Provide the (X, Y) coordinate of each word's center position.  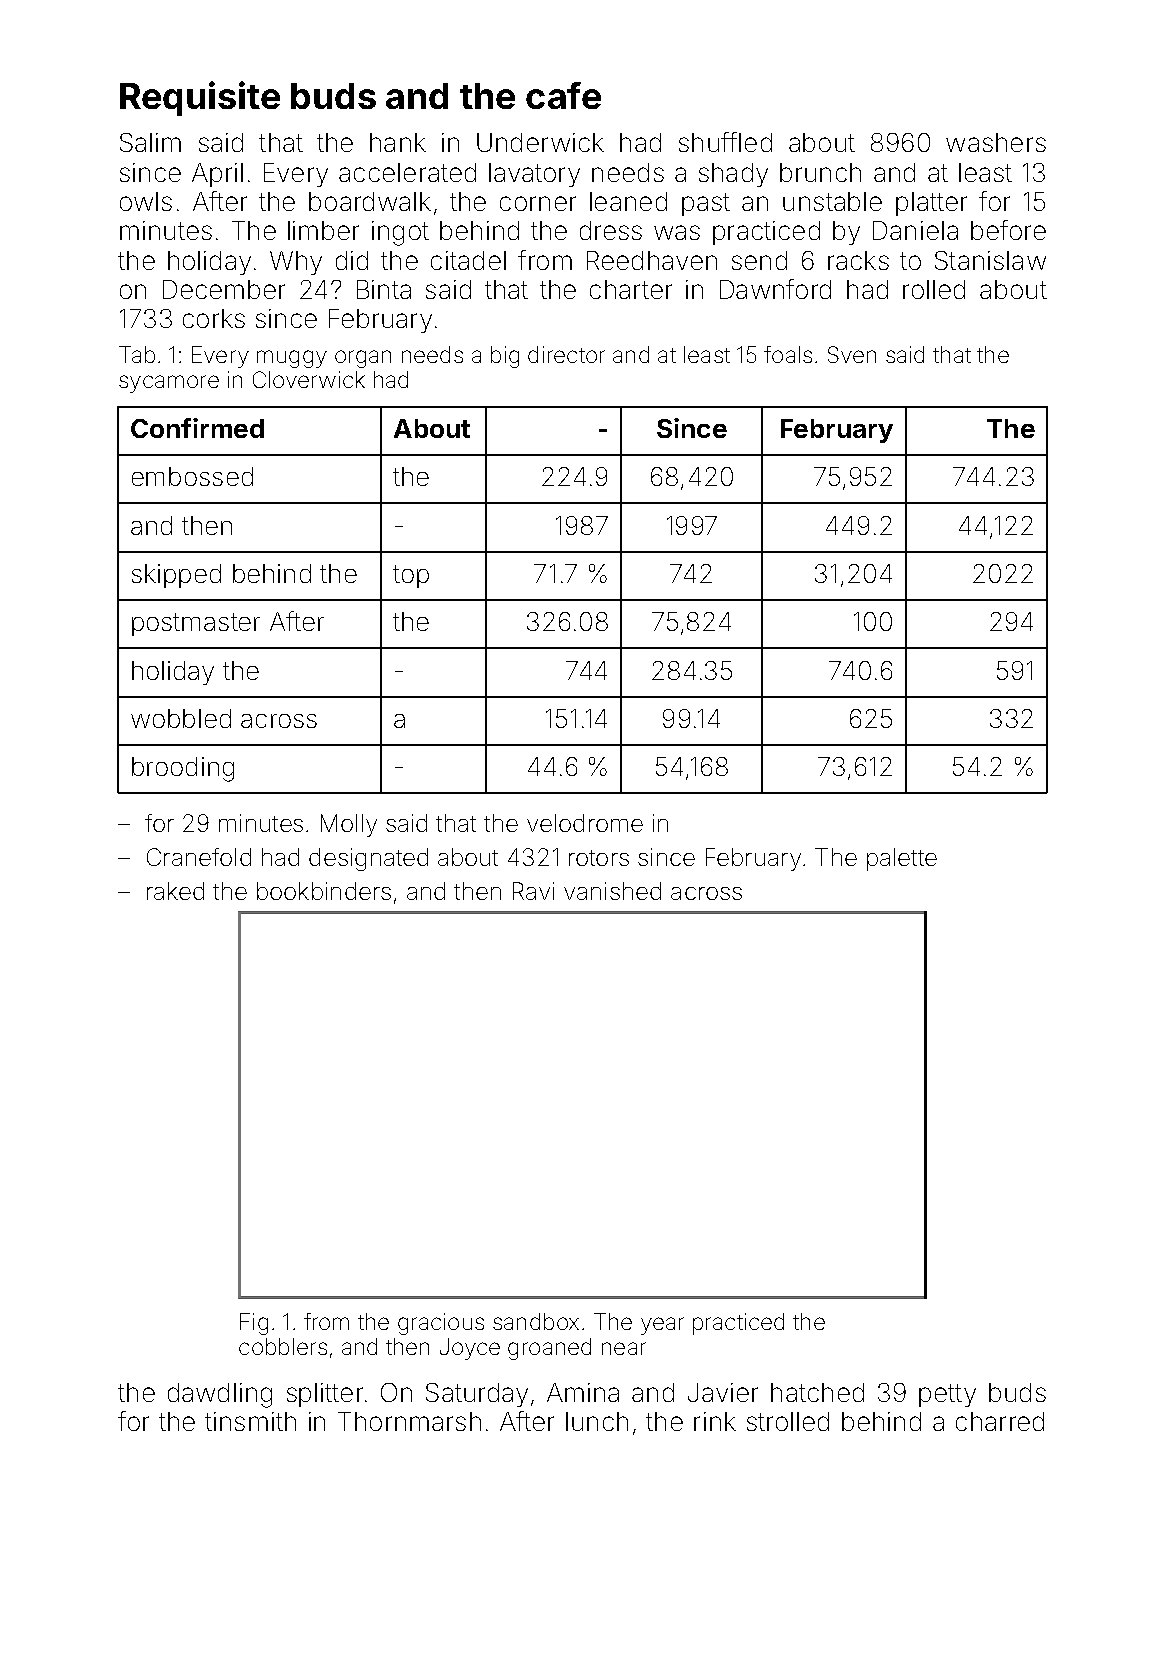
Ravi (533, 891)
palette (902, 859)
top (411, 576)
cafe (563, 95)
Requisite (200, 98)
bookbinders (324, 891)
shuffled (725, 142)
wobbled (181, 718)
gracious (441, 1324)
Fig (254, 1324)
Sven (852, 354)
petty (947, 1395)
